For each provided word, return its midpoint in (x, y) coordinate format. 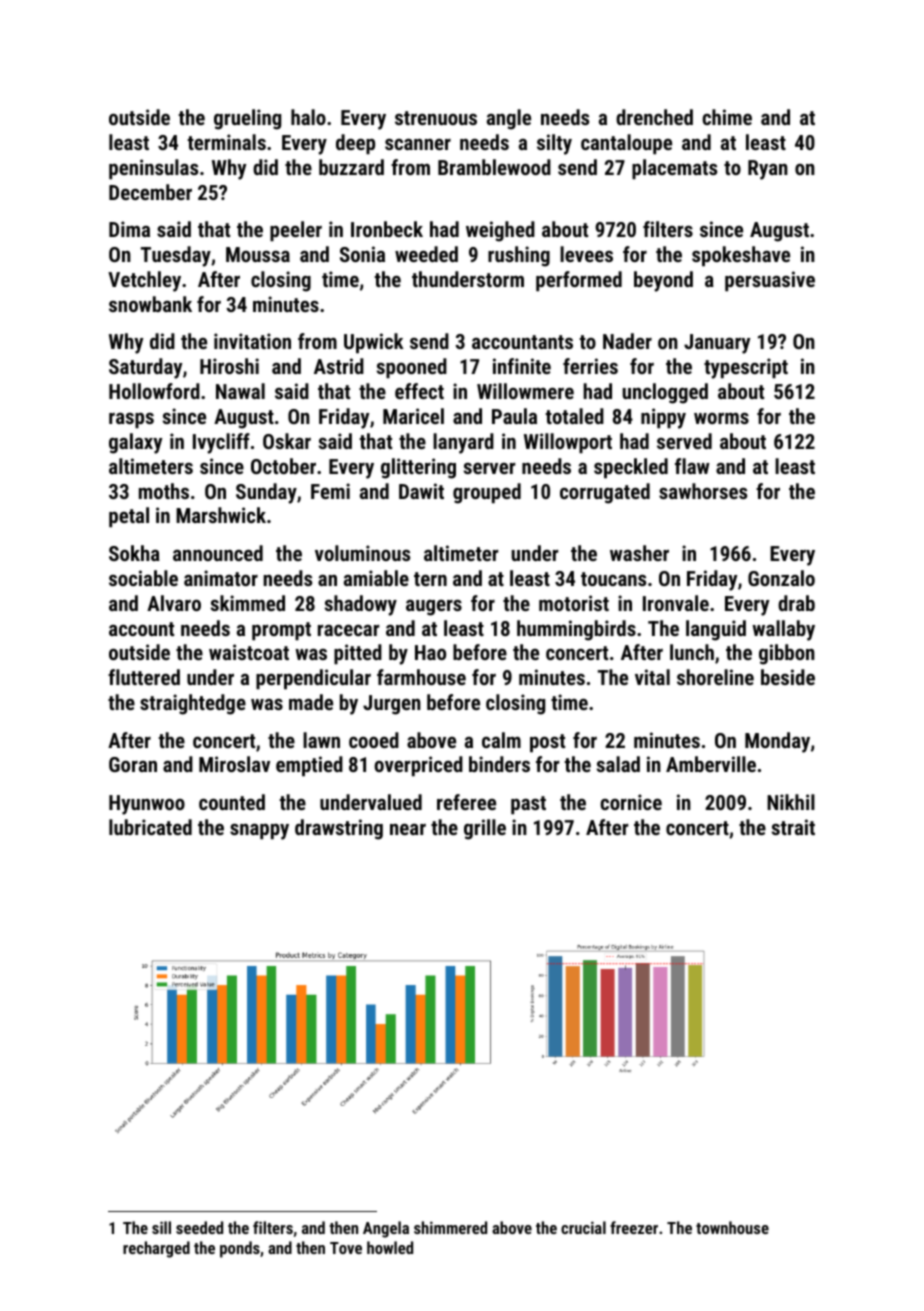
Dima (129, 229)
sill (161, 1227)
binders (499, 764)
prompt (281, 631)
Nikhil (791, 802)
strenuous (436, 118)
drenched (654, 117)
